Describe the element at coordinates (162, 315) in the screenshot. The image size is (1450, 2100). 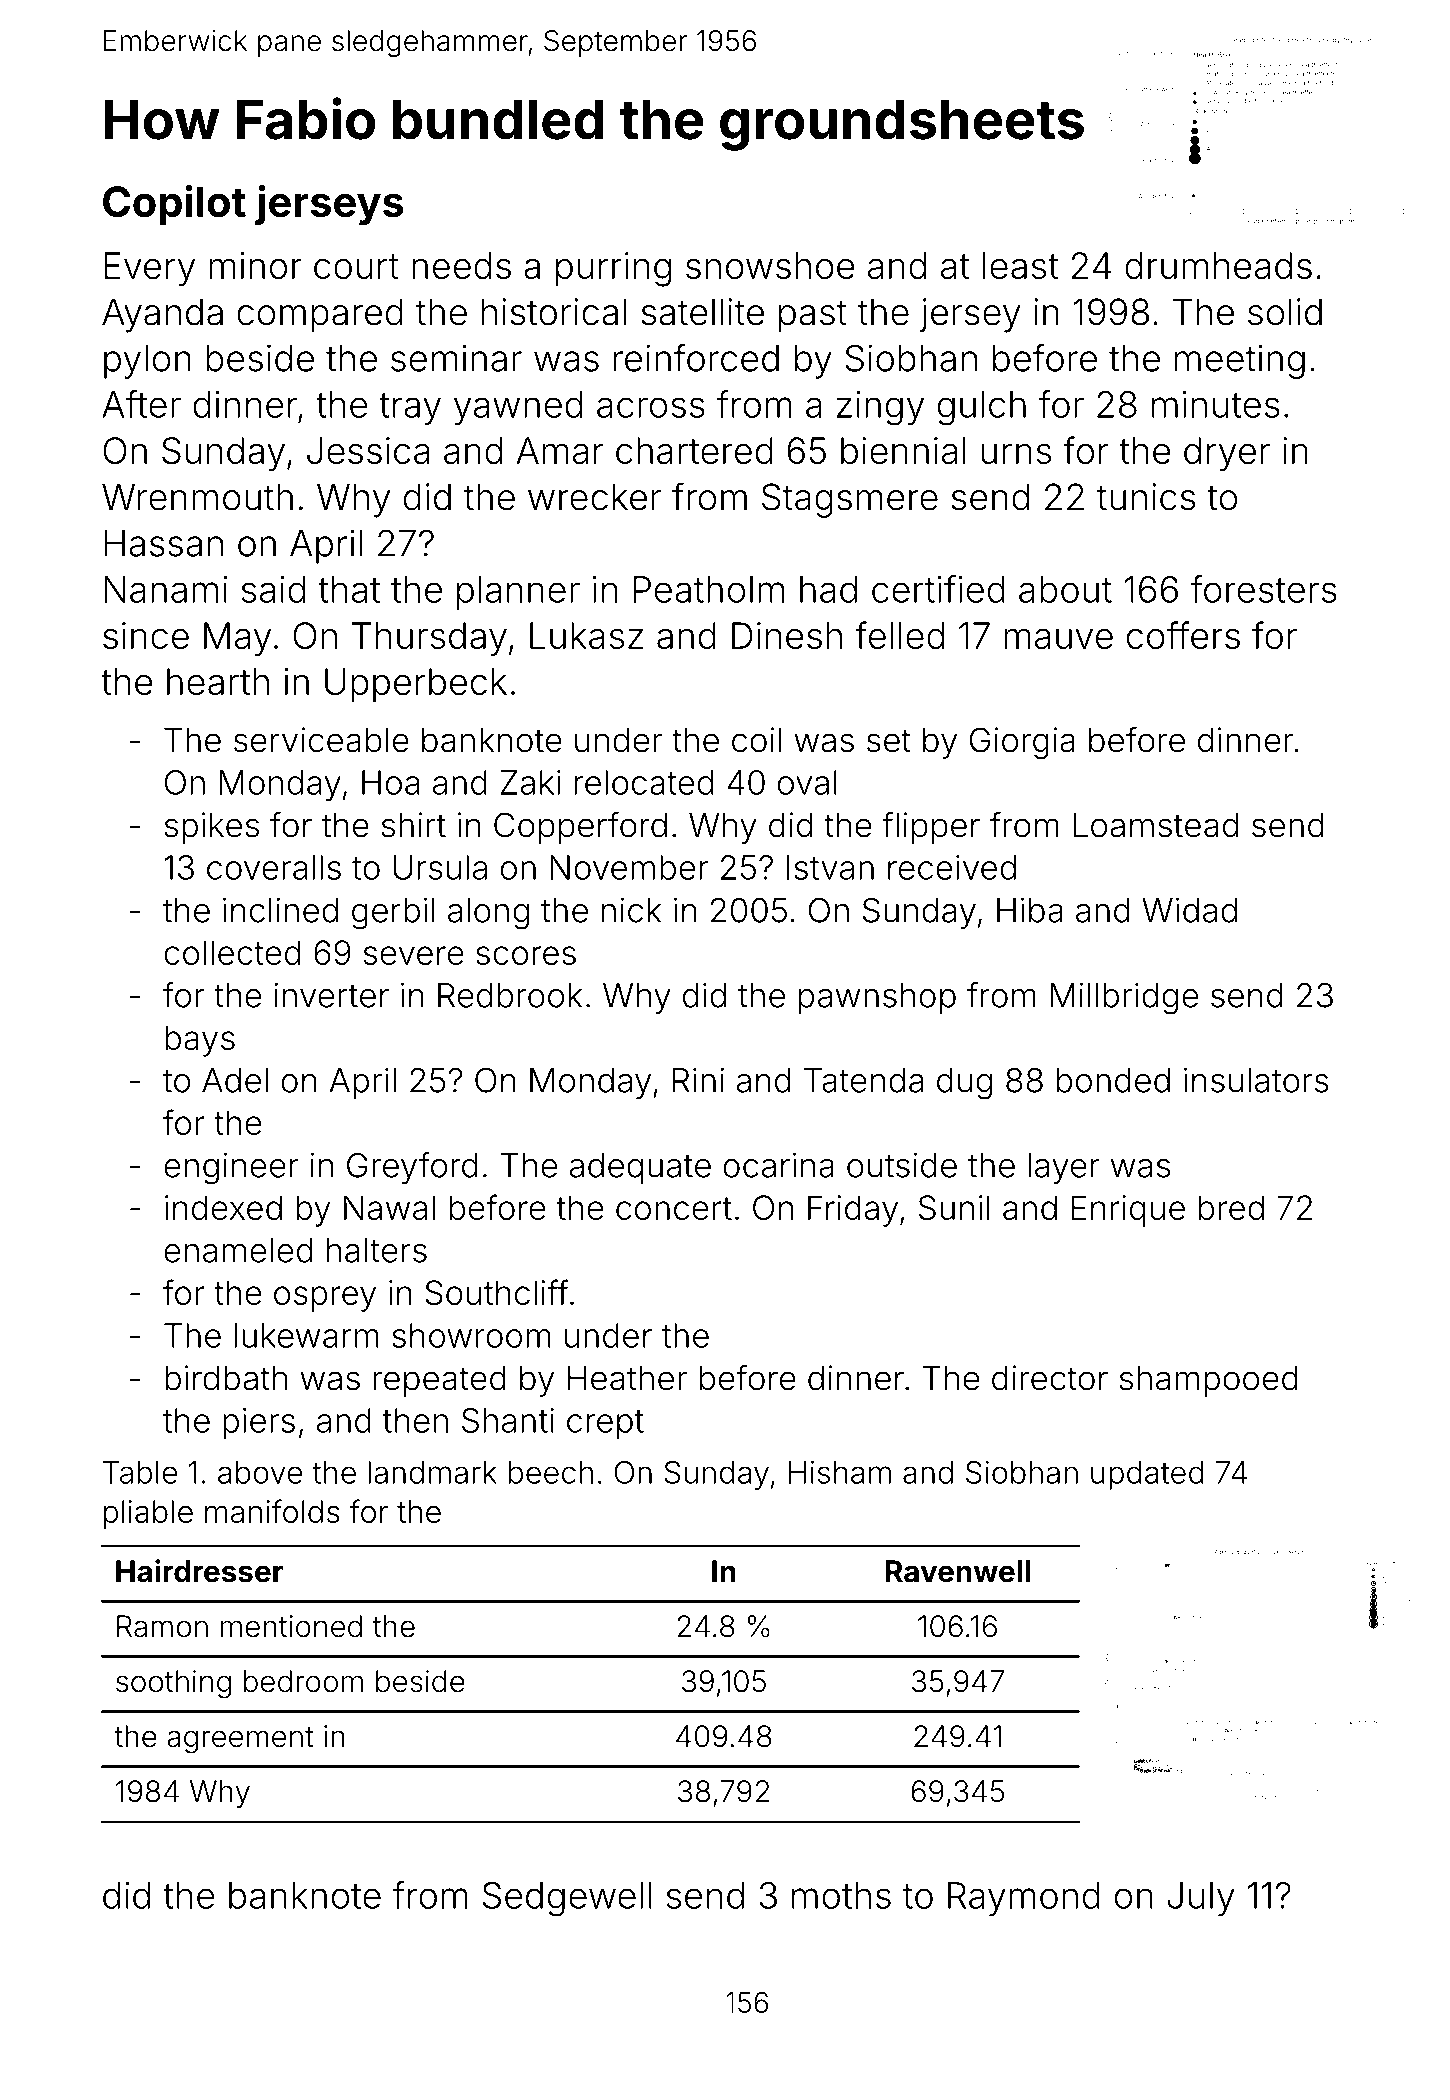
I see `Ayanda` at that location.
